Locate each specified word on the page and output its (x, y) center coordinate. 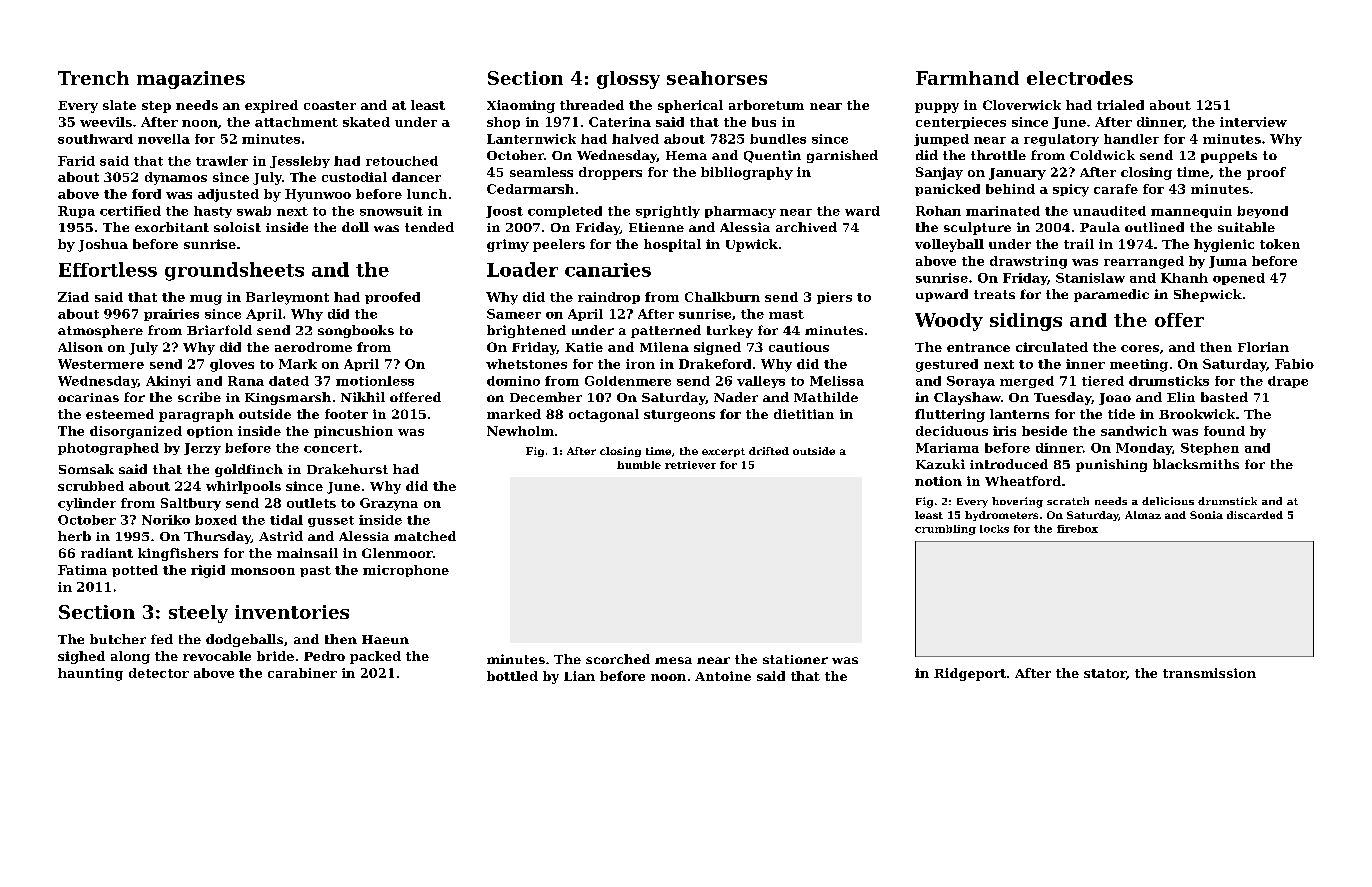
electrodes (1080, 78)
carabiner (302, 673)
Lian (579, 676)
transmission (1209, 673)
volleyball (949, 245)
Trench (93, 78)
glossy (628, 80)
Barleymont (287, 298)
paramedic (1111, 295)
